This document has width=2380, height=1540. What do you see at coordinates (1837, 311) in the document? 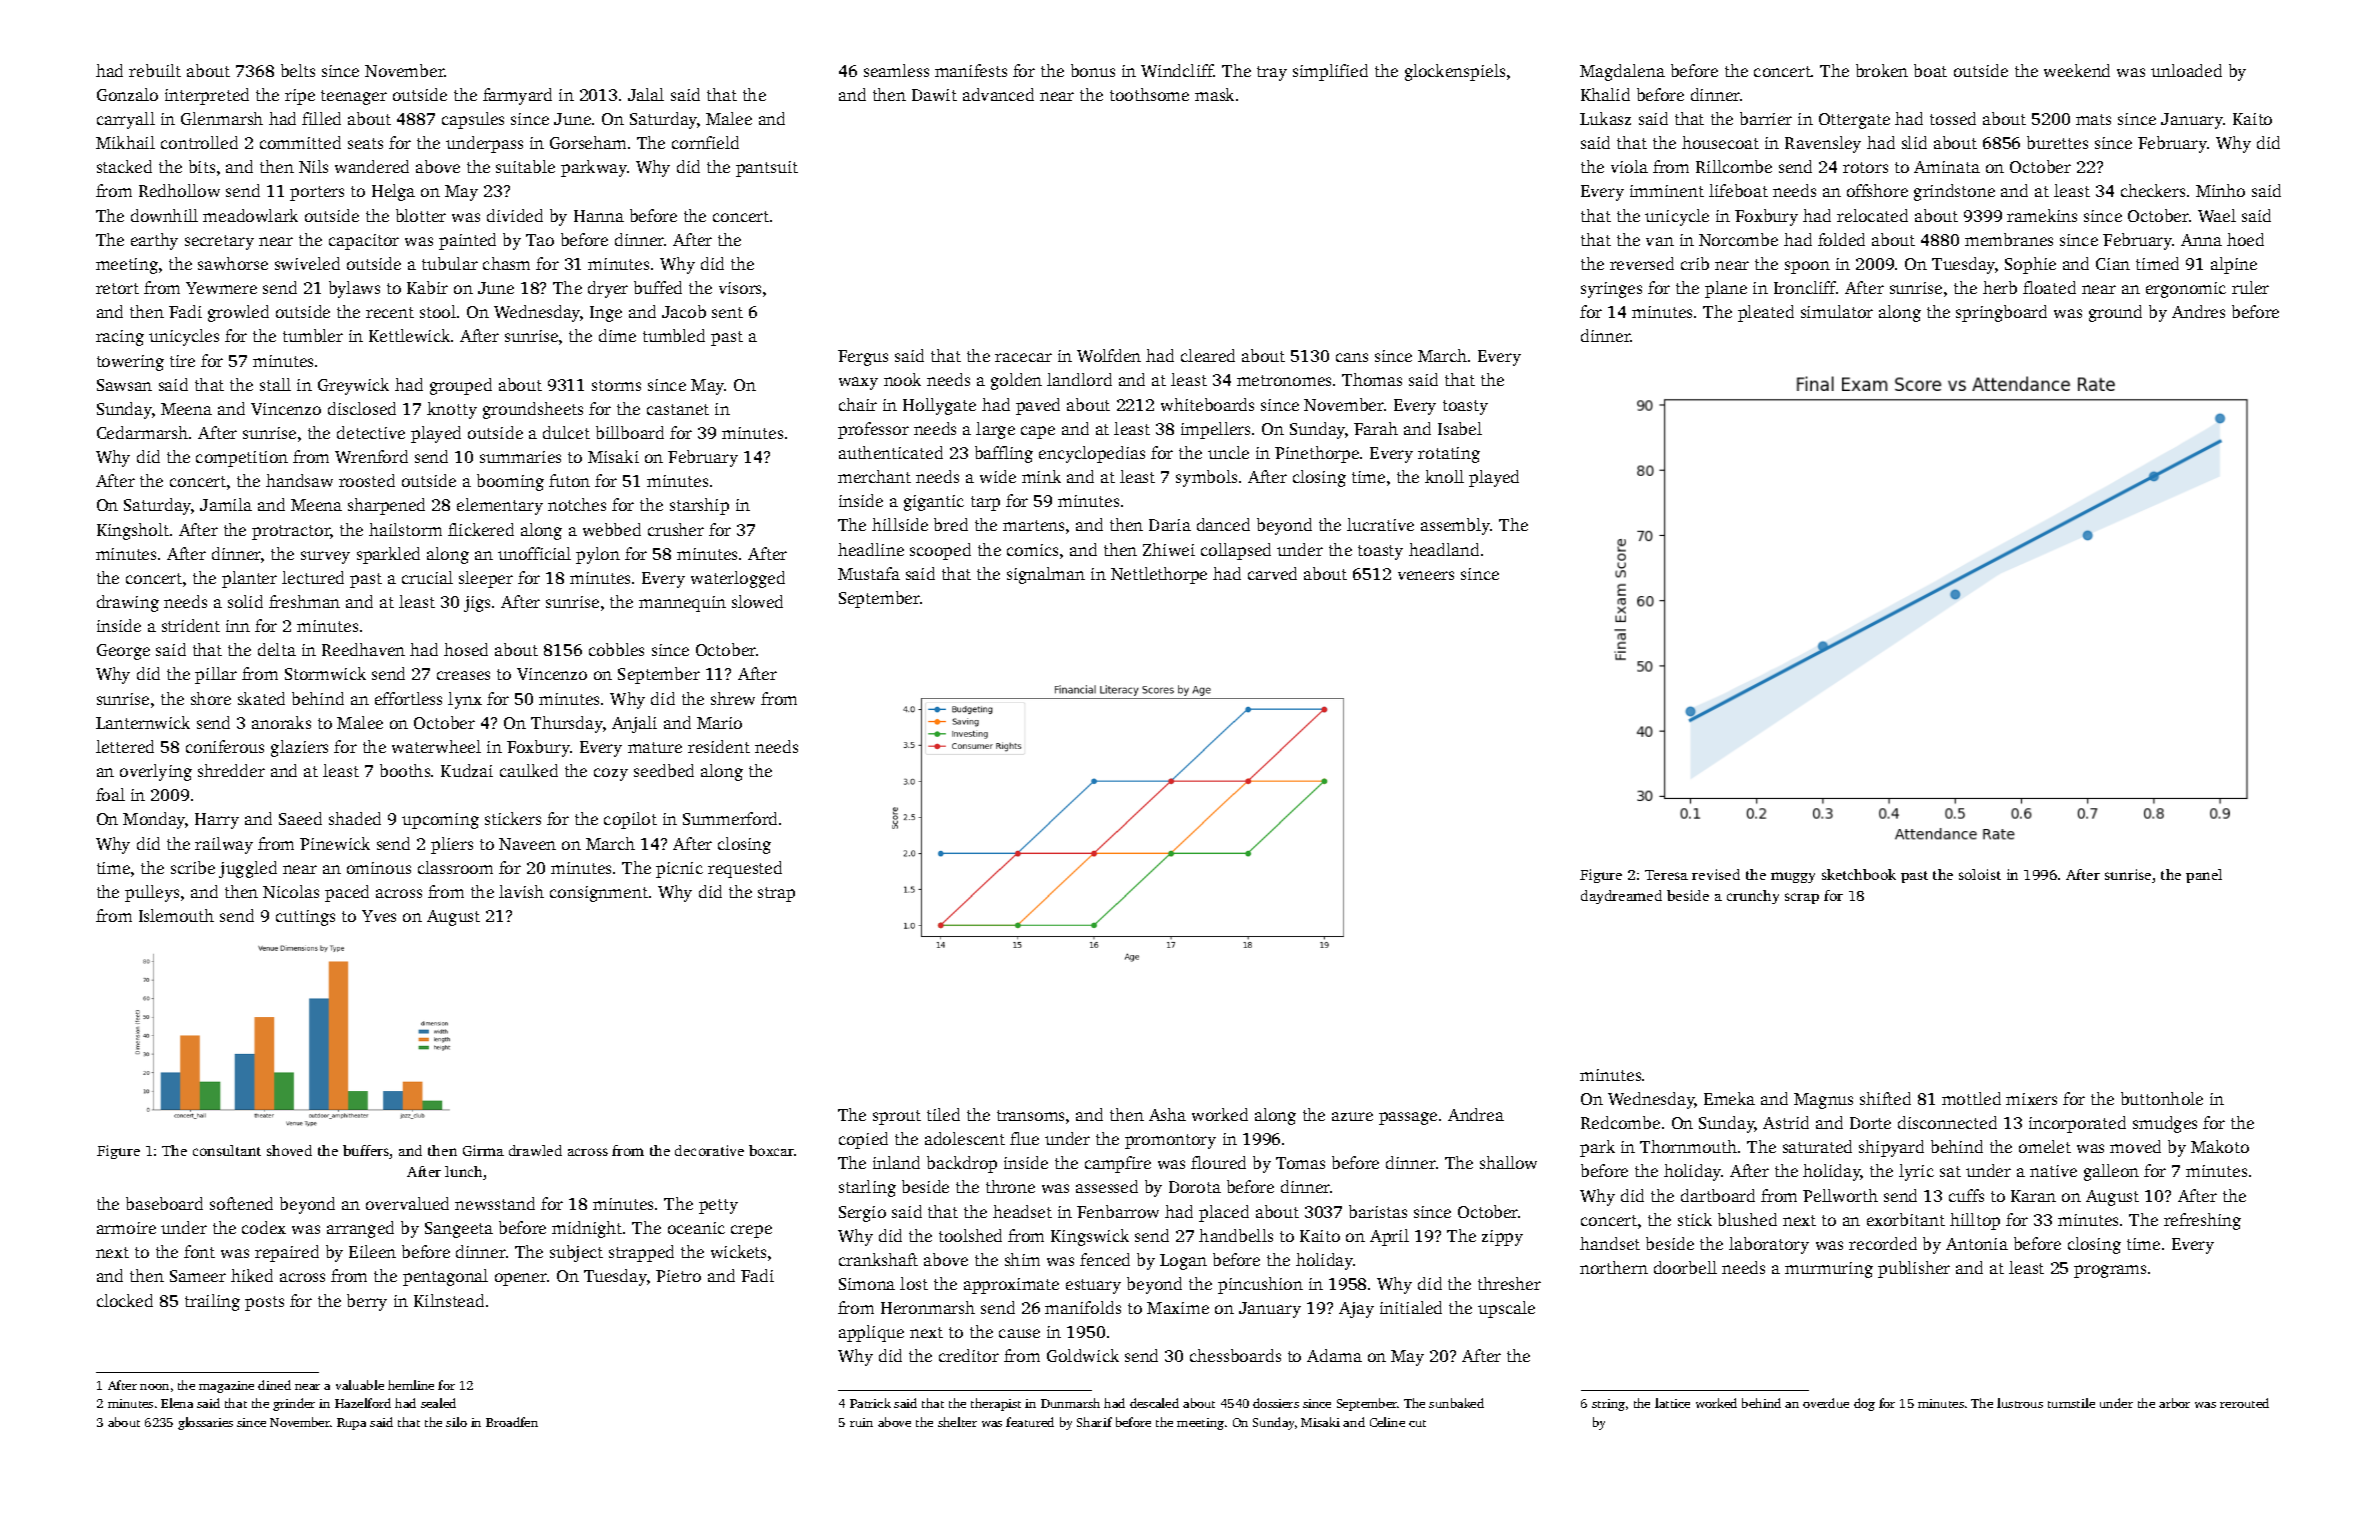
I see `simulator` at bounding box center [1837, 311].
